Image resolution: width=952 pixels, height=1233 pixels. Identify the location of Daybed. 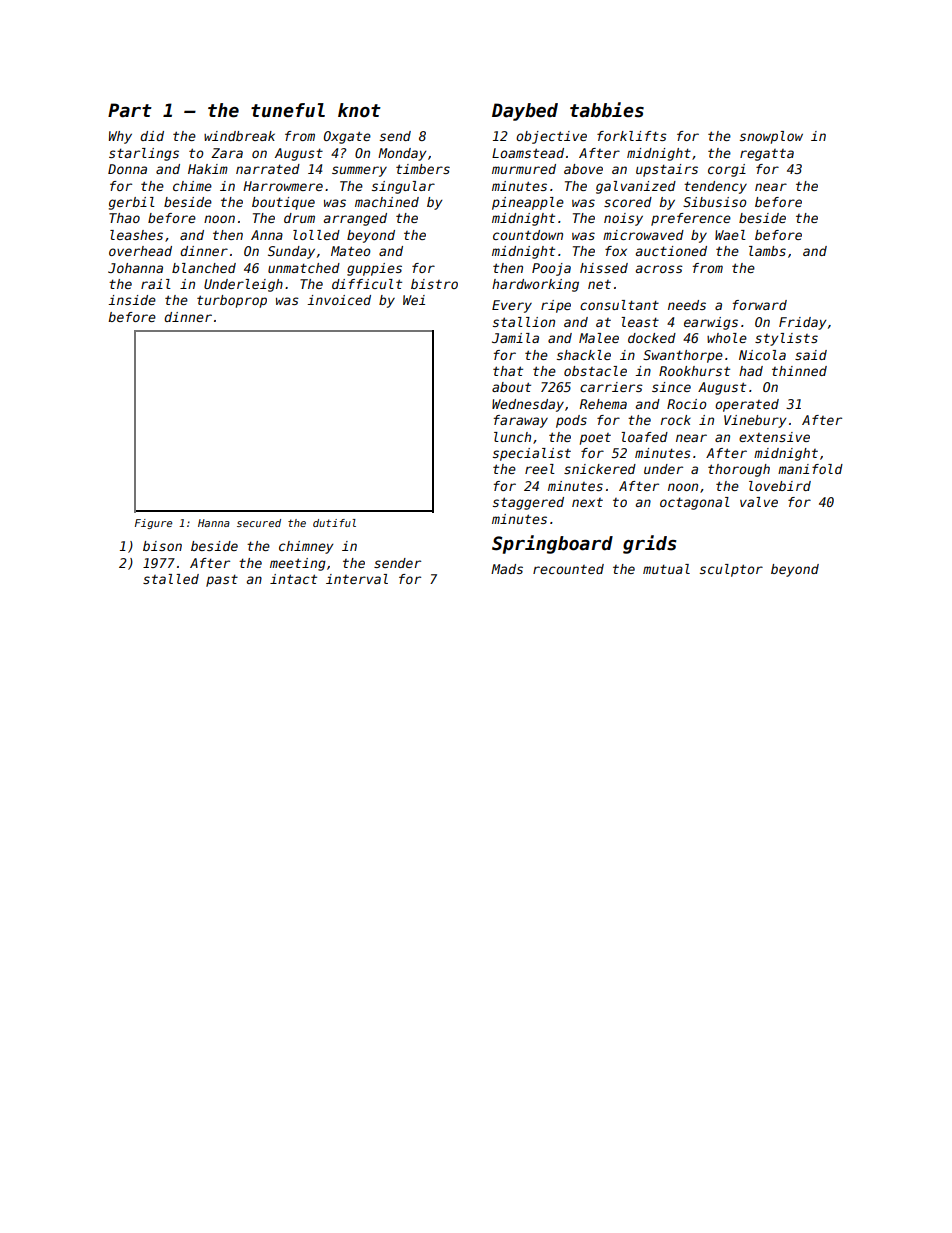
(525, 112).
